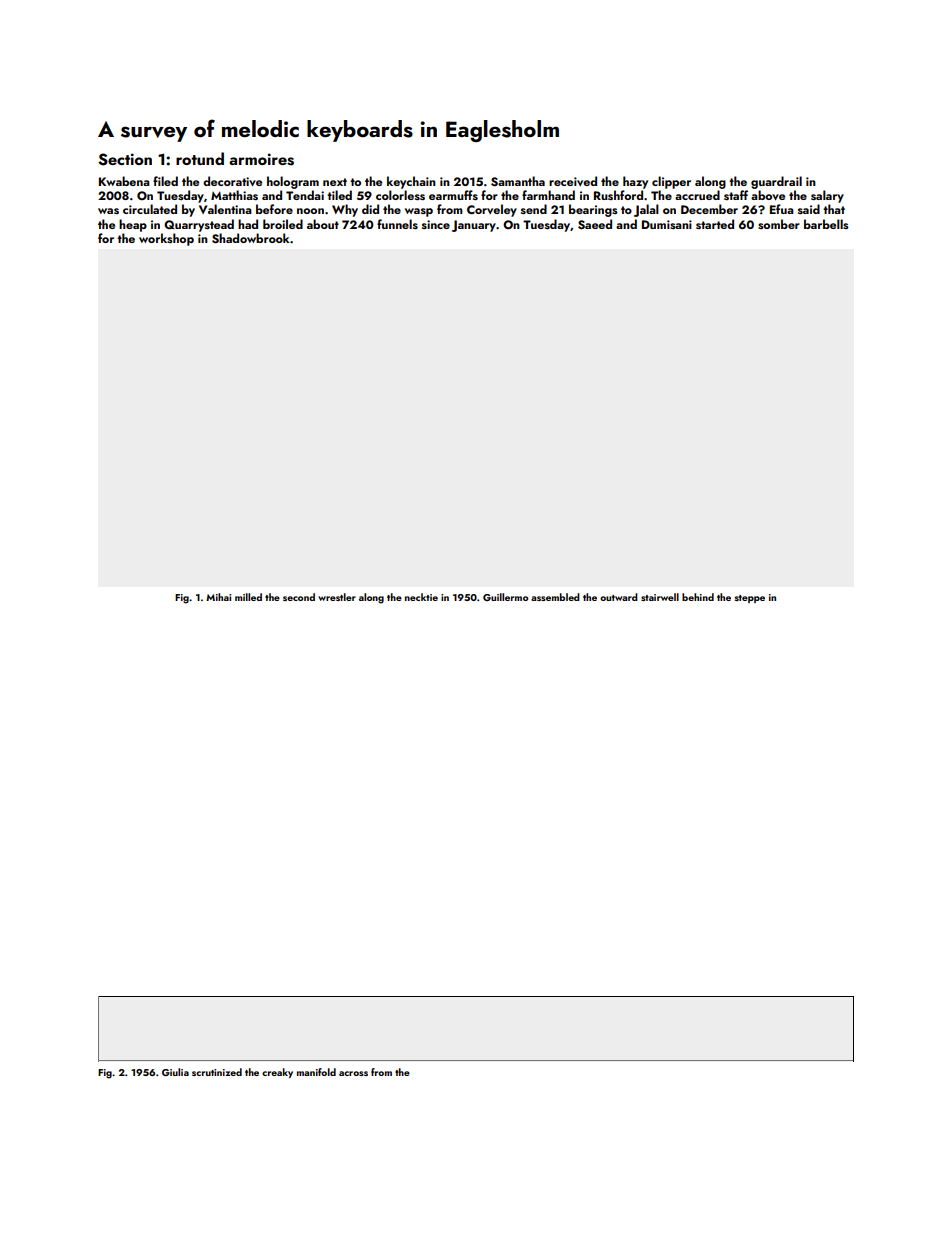 This document has height=1233, width=952. I want to click on circulated, so click(150, 209).
